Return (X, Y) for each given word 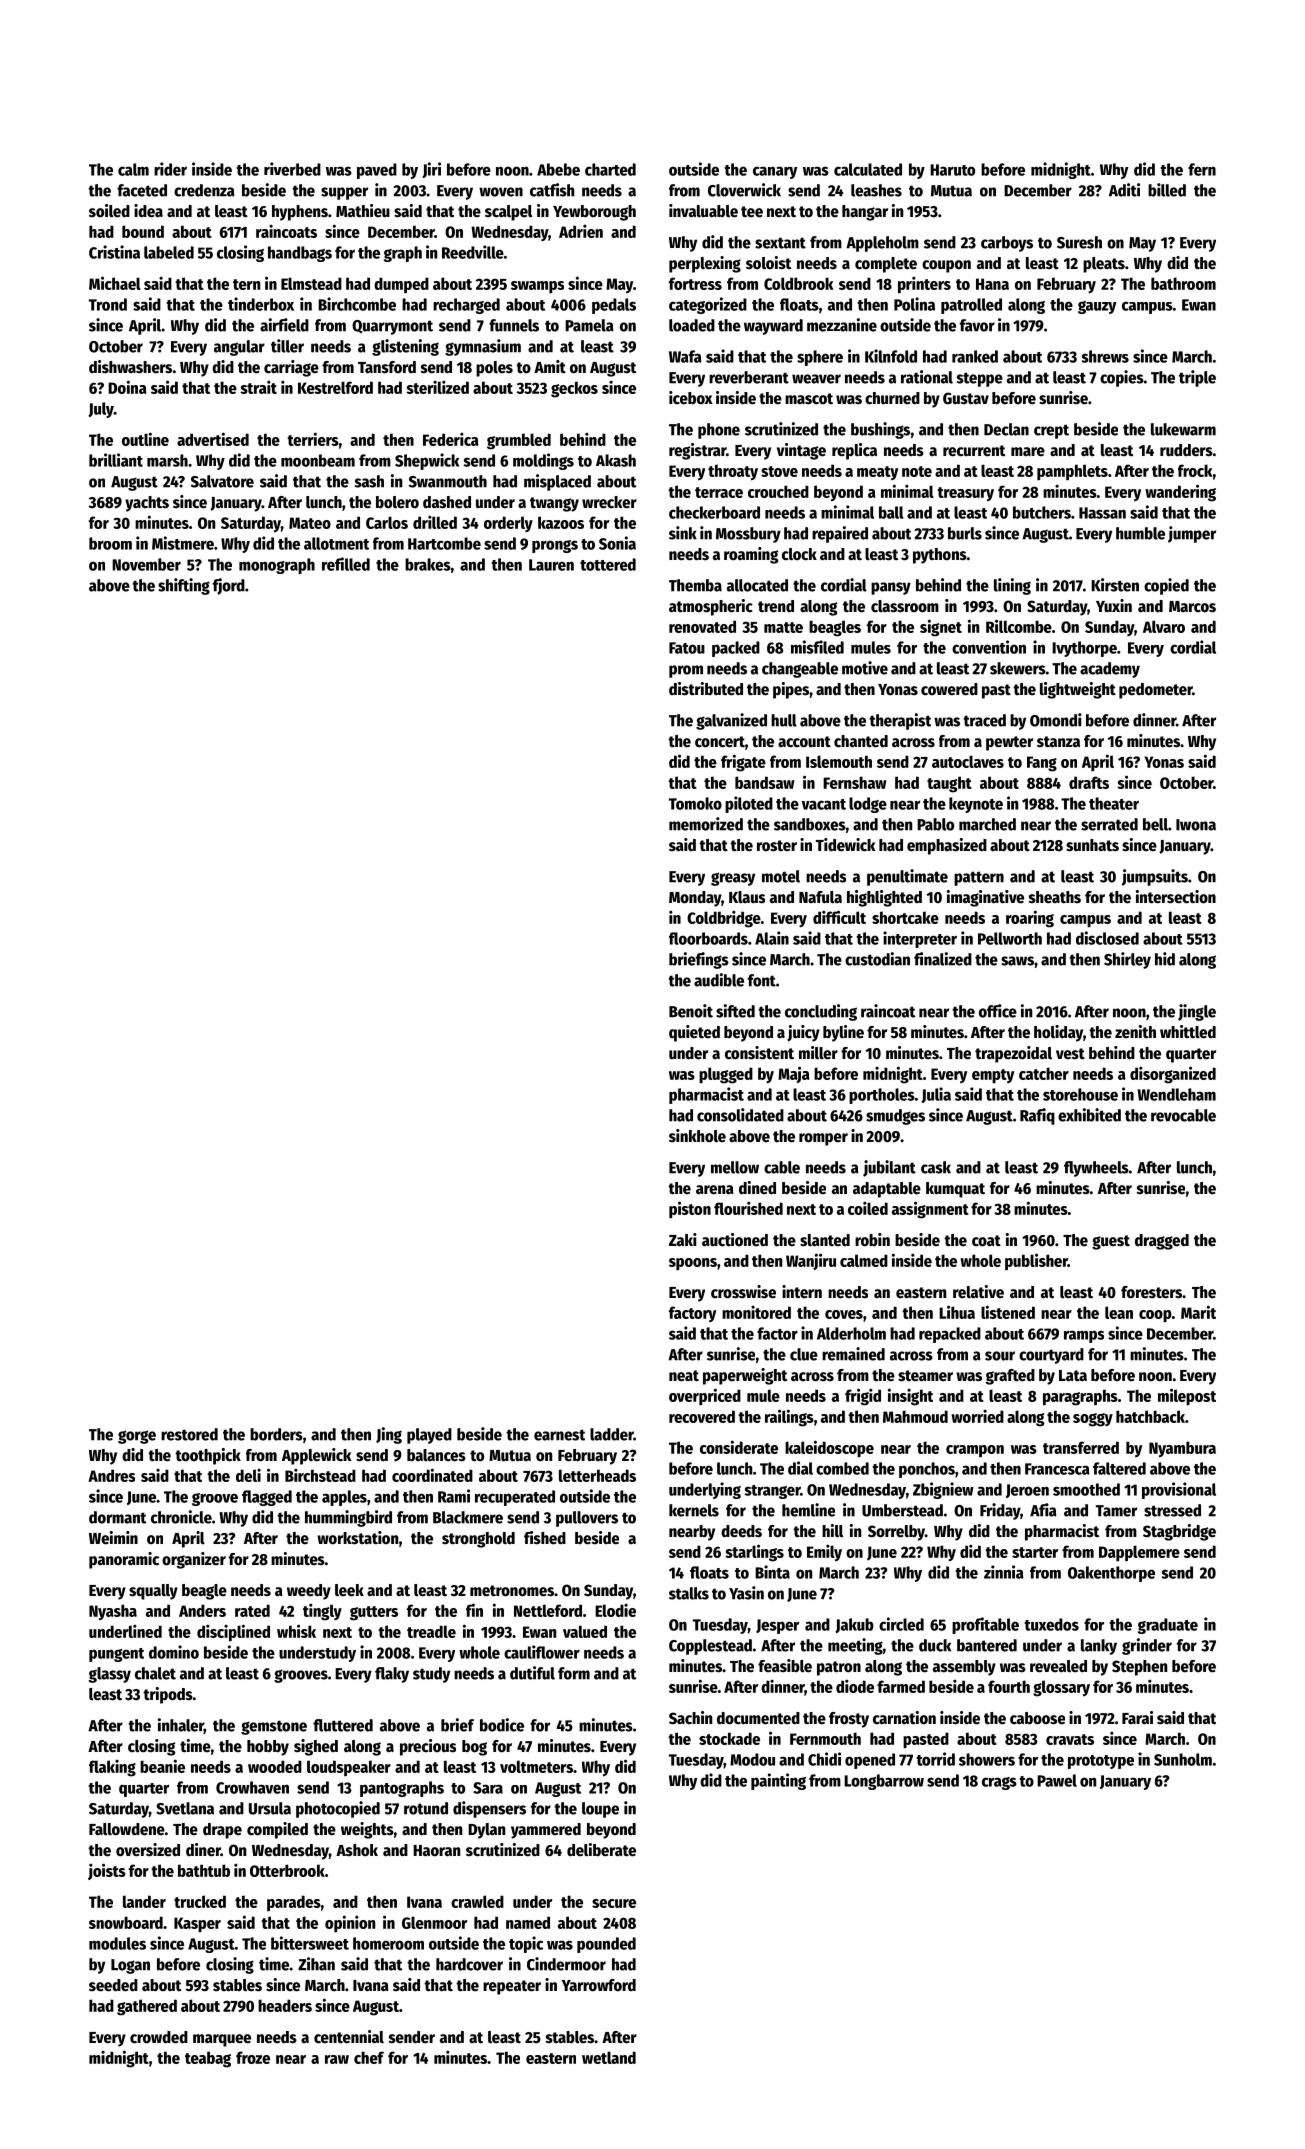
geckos (574, 389)
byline (843, 1033)
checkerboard (714, 512)
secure (614, 1903)
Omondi (1056, 720)
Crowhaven (252, 1787)
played (429, 1436)
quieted (694, 1033)
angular (239, 348)
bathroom (1183, 283)
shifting (184, 586)
